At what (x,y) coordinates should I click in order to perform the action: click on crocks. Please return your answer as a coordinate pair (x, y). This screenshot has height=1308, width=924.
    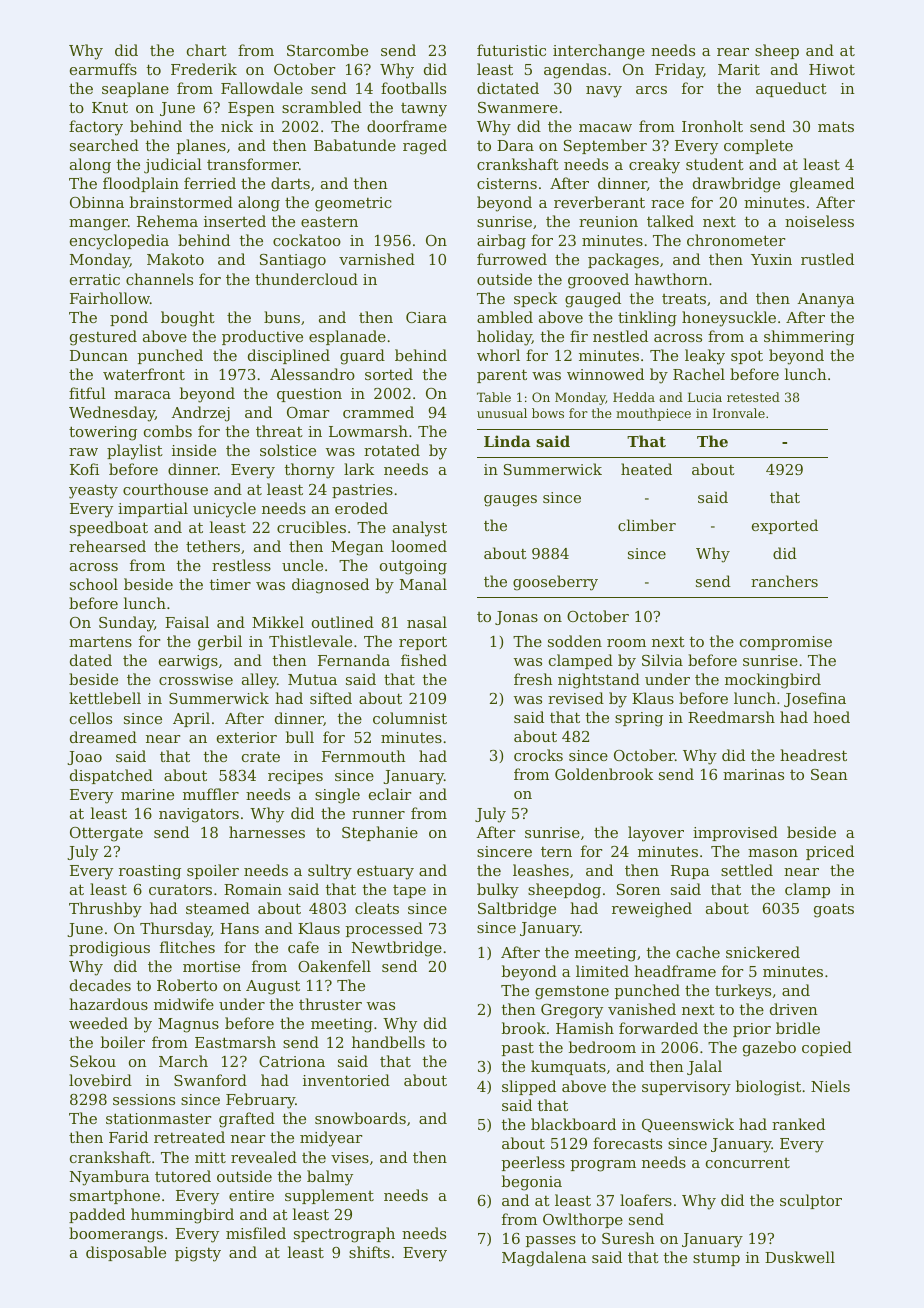
    Looking at the image, I should click on (538, 755).
